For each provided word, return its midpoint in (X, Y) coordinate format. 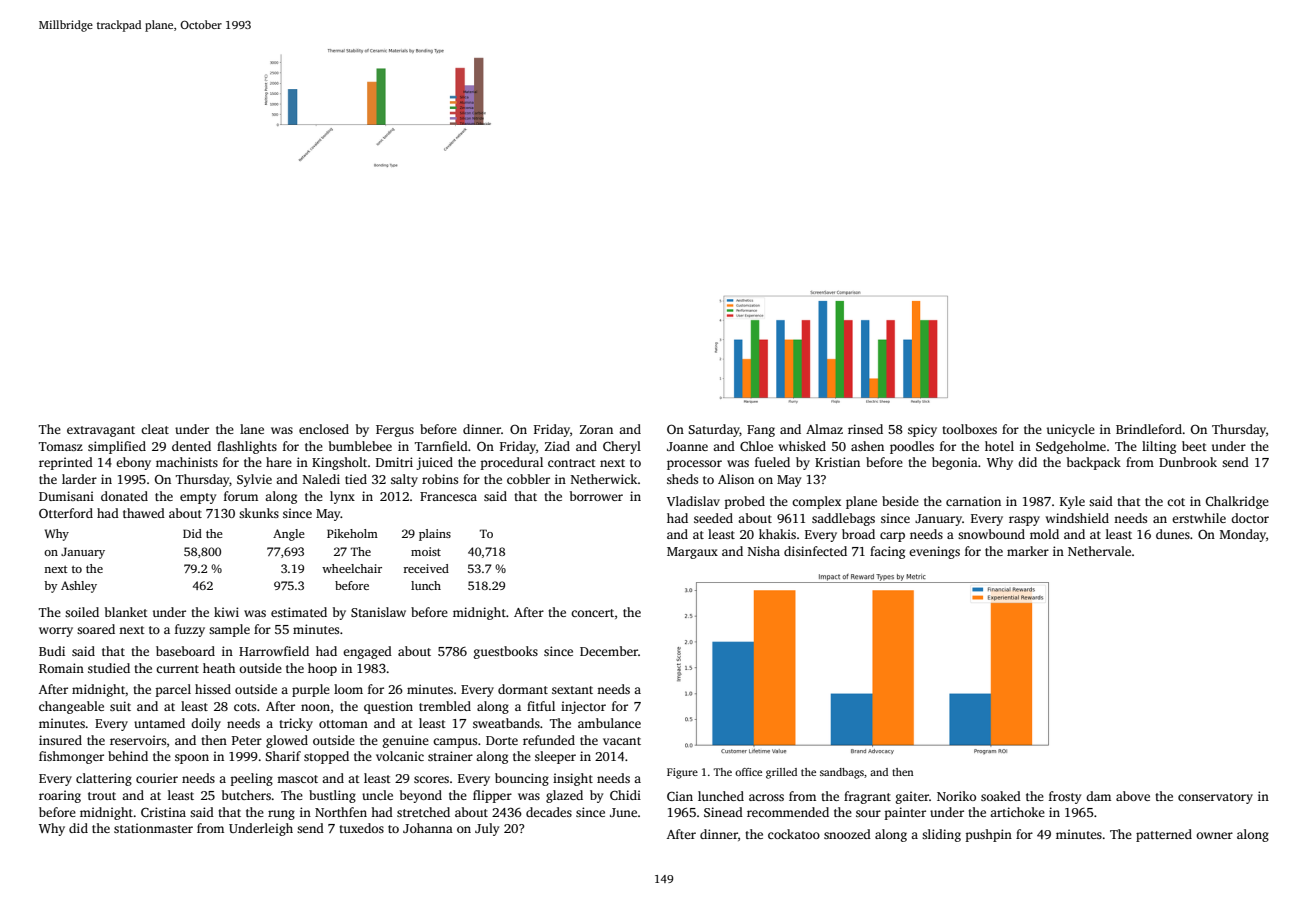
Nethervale (1099, 551)
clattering (104, 779)
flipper (492, 796)
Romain (61, 668)
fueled (772, 462)
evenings (934, 552)
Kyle (1072, 502)
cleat (155, 429)
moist (426, 551)
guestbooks (506, 652)
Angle (288, 535)
